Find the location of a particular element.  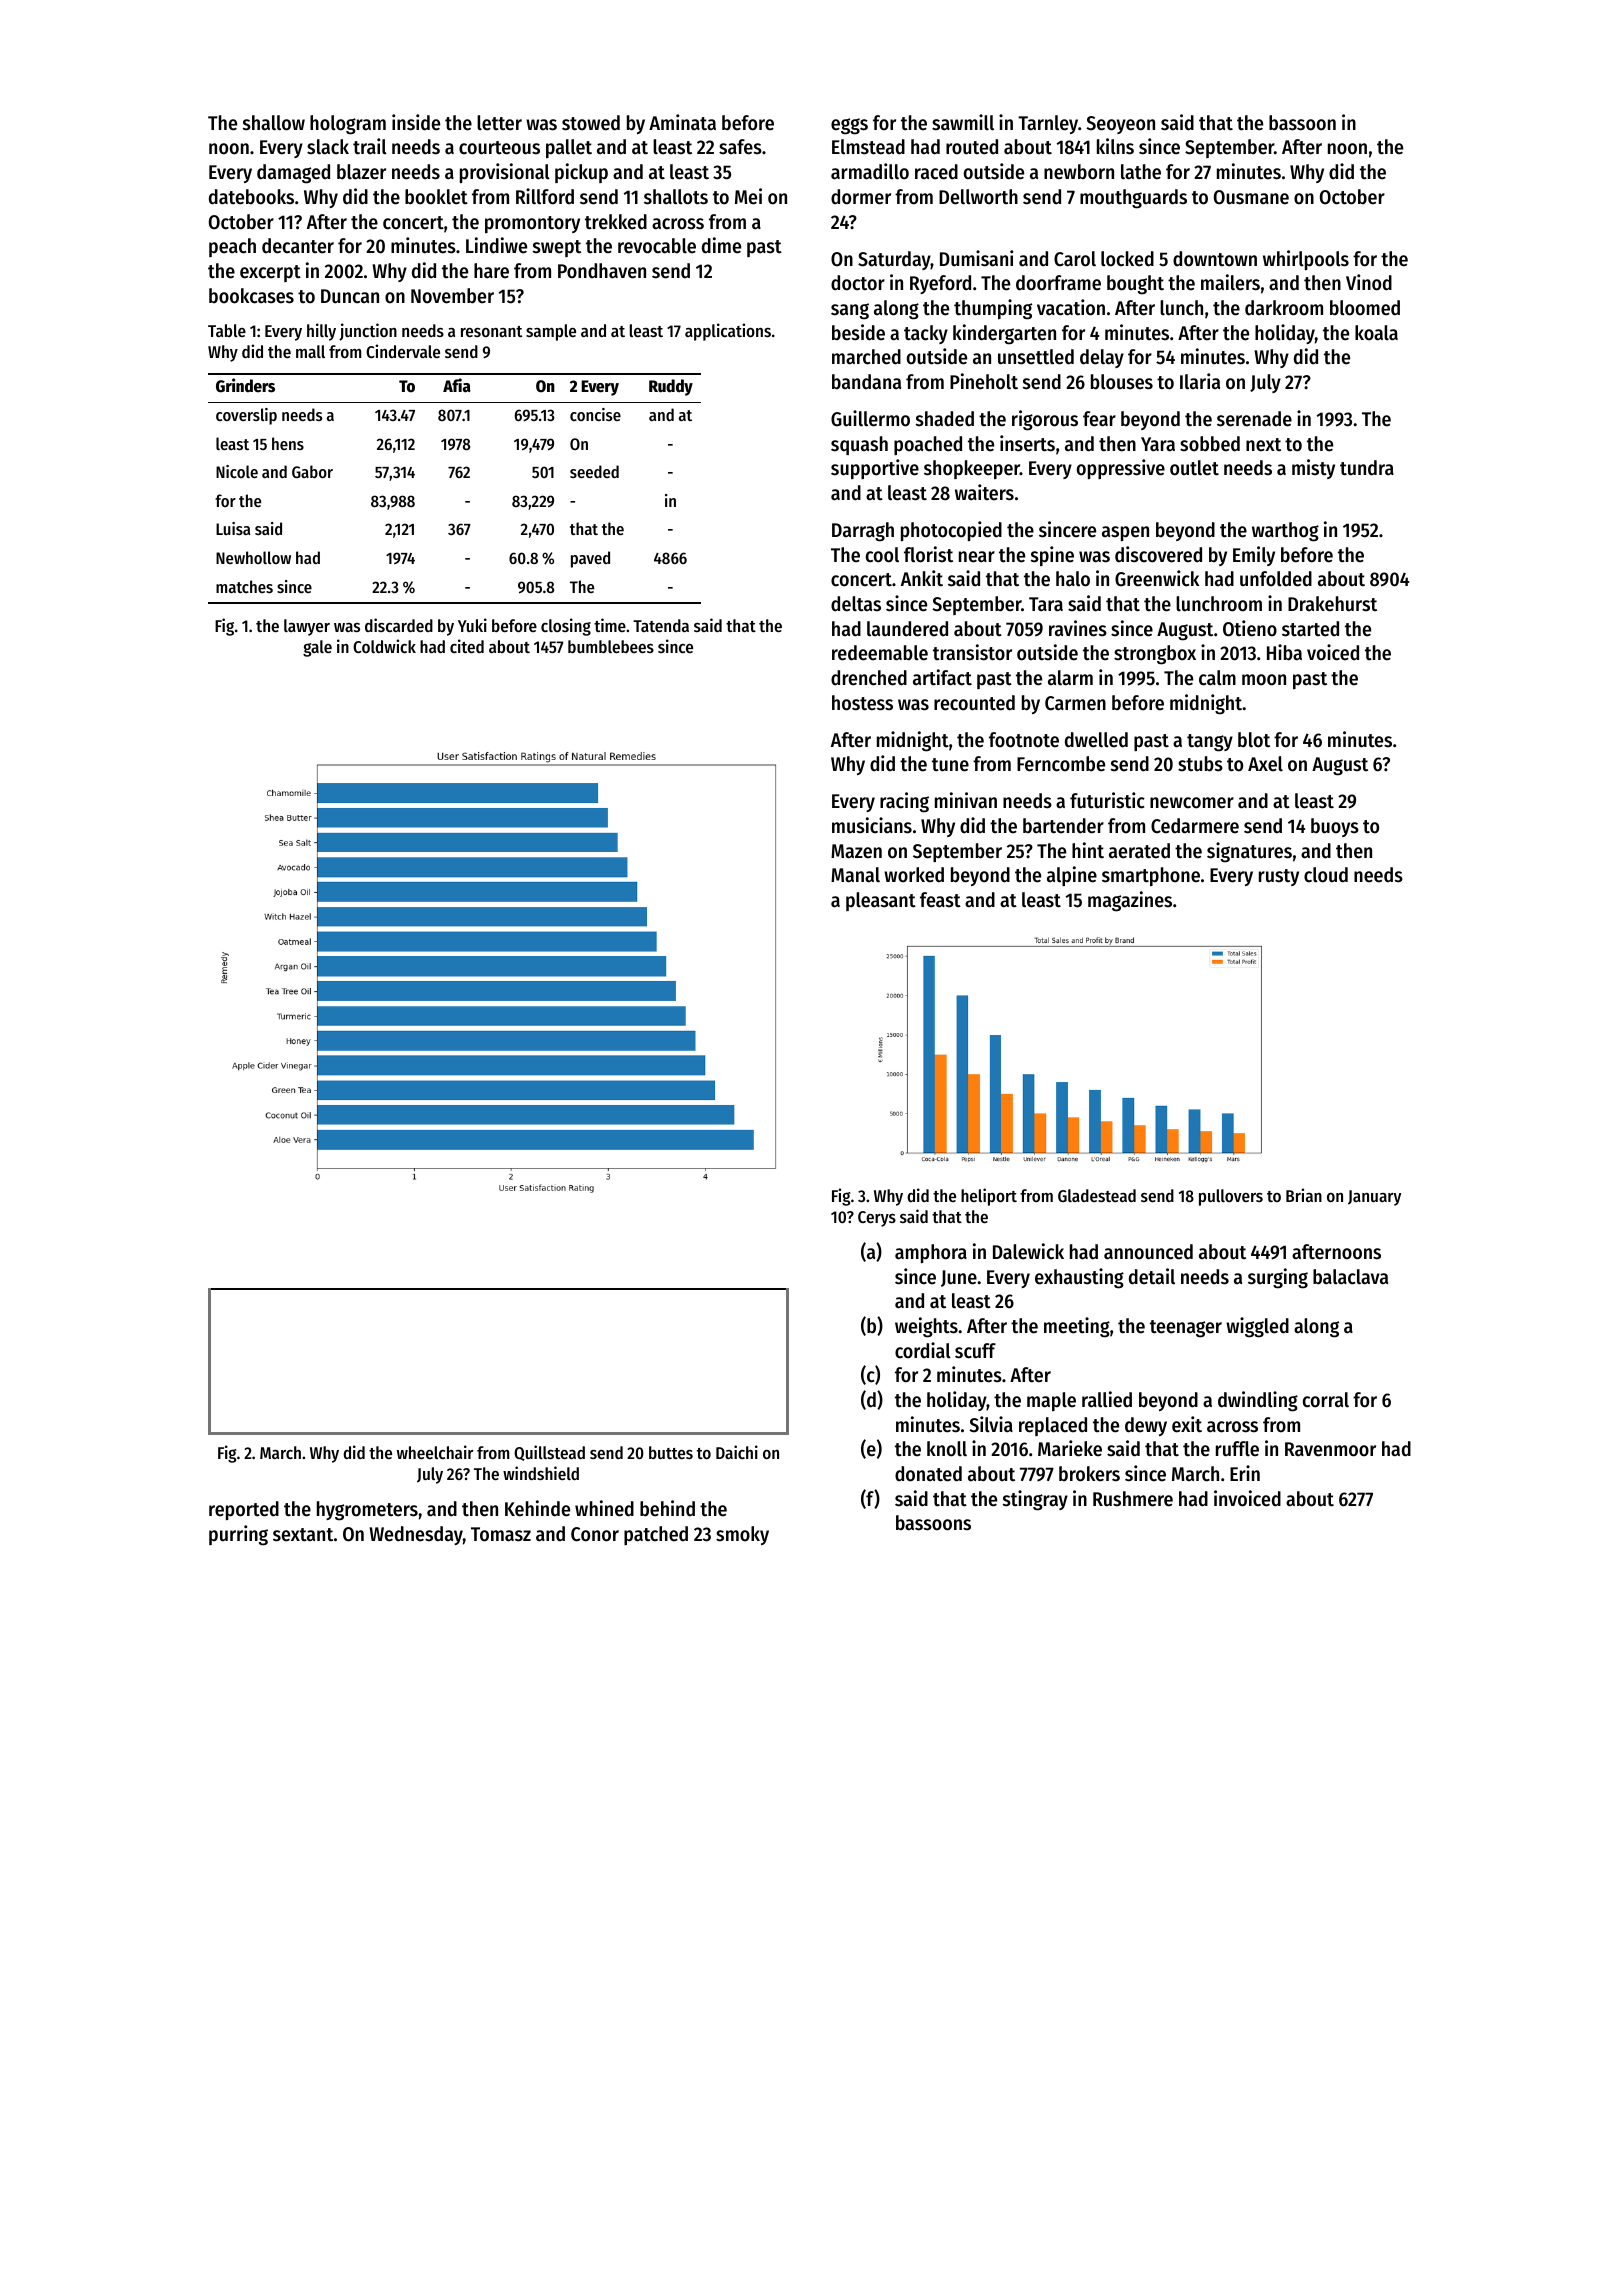

armadillo is located at coordinates (870, 171).
